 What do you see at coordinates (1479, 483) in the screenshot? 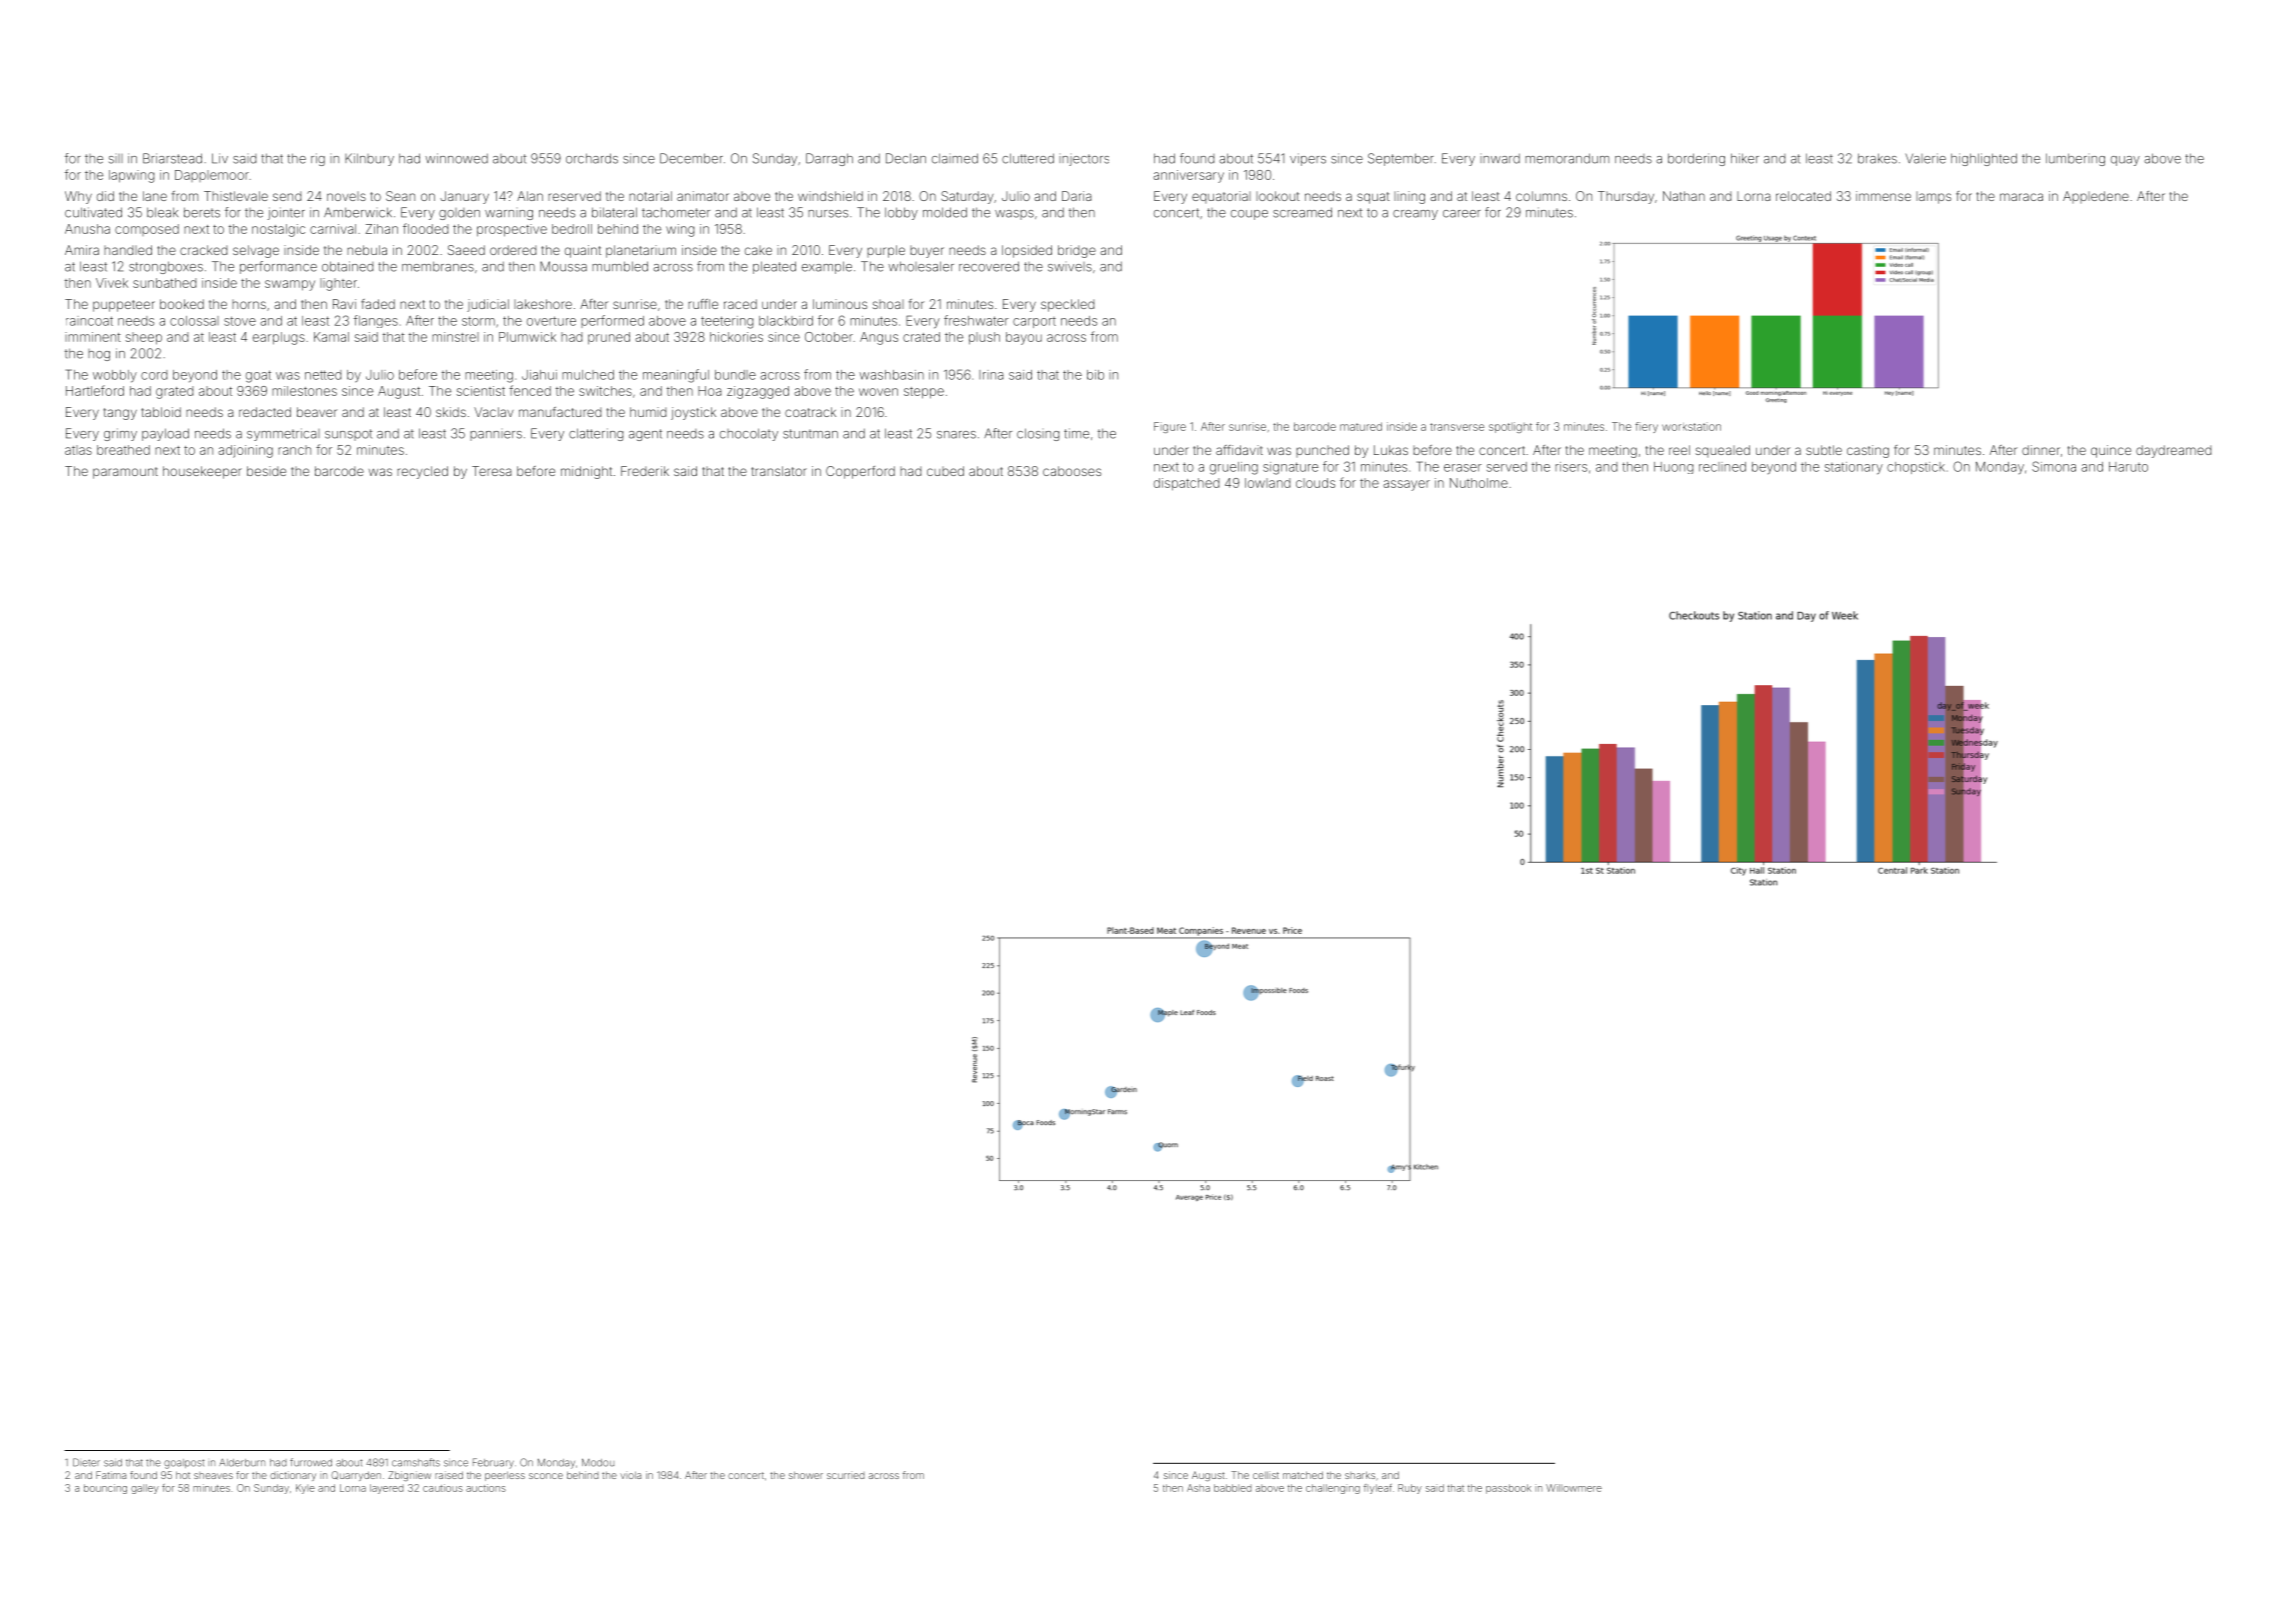
I see `Nutholme` at bounding box center [1479, 483].
